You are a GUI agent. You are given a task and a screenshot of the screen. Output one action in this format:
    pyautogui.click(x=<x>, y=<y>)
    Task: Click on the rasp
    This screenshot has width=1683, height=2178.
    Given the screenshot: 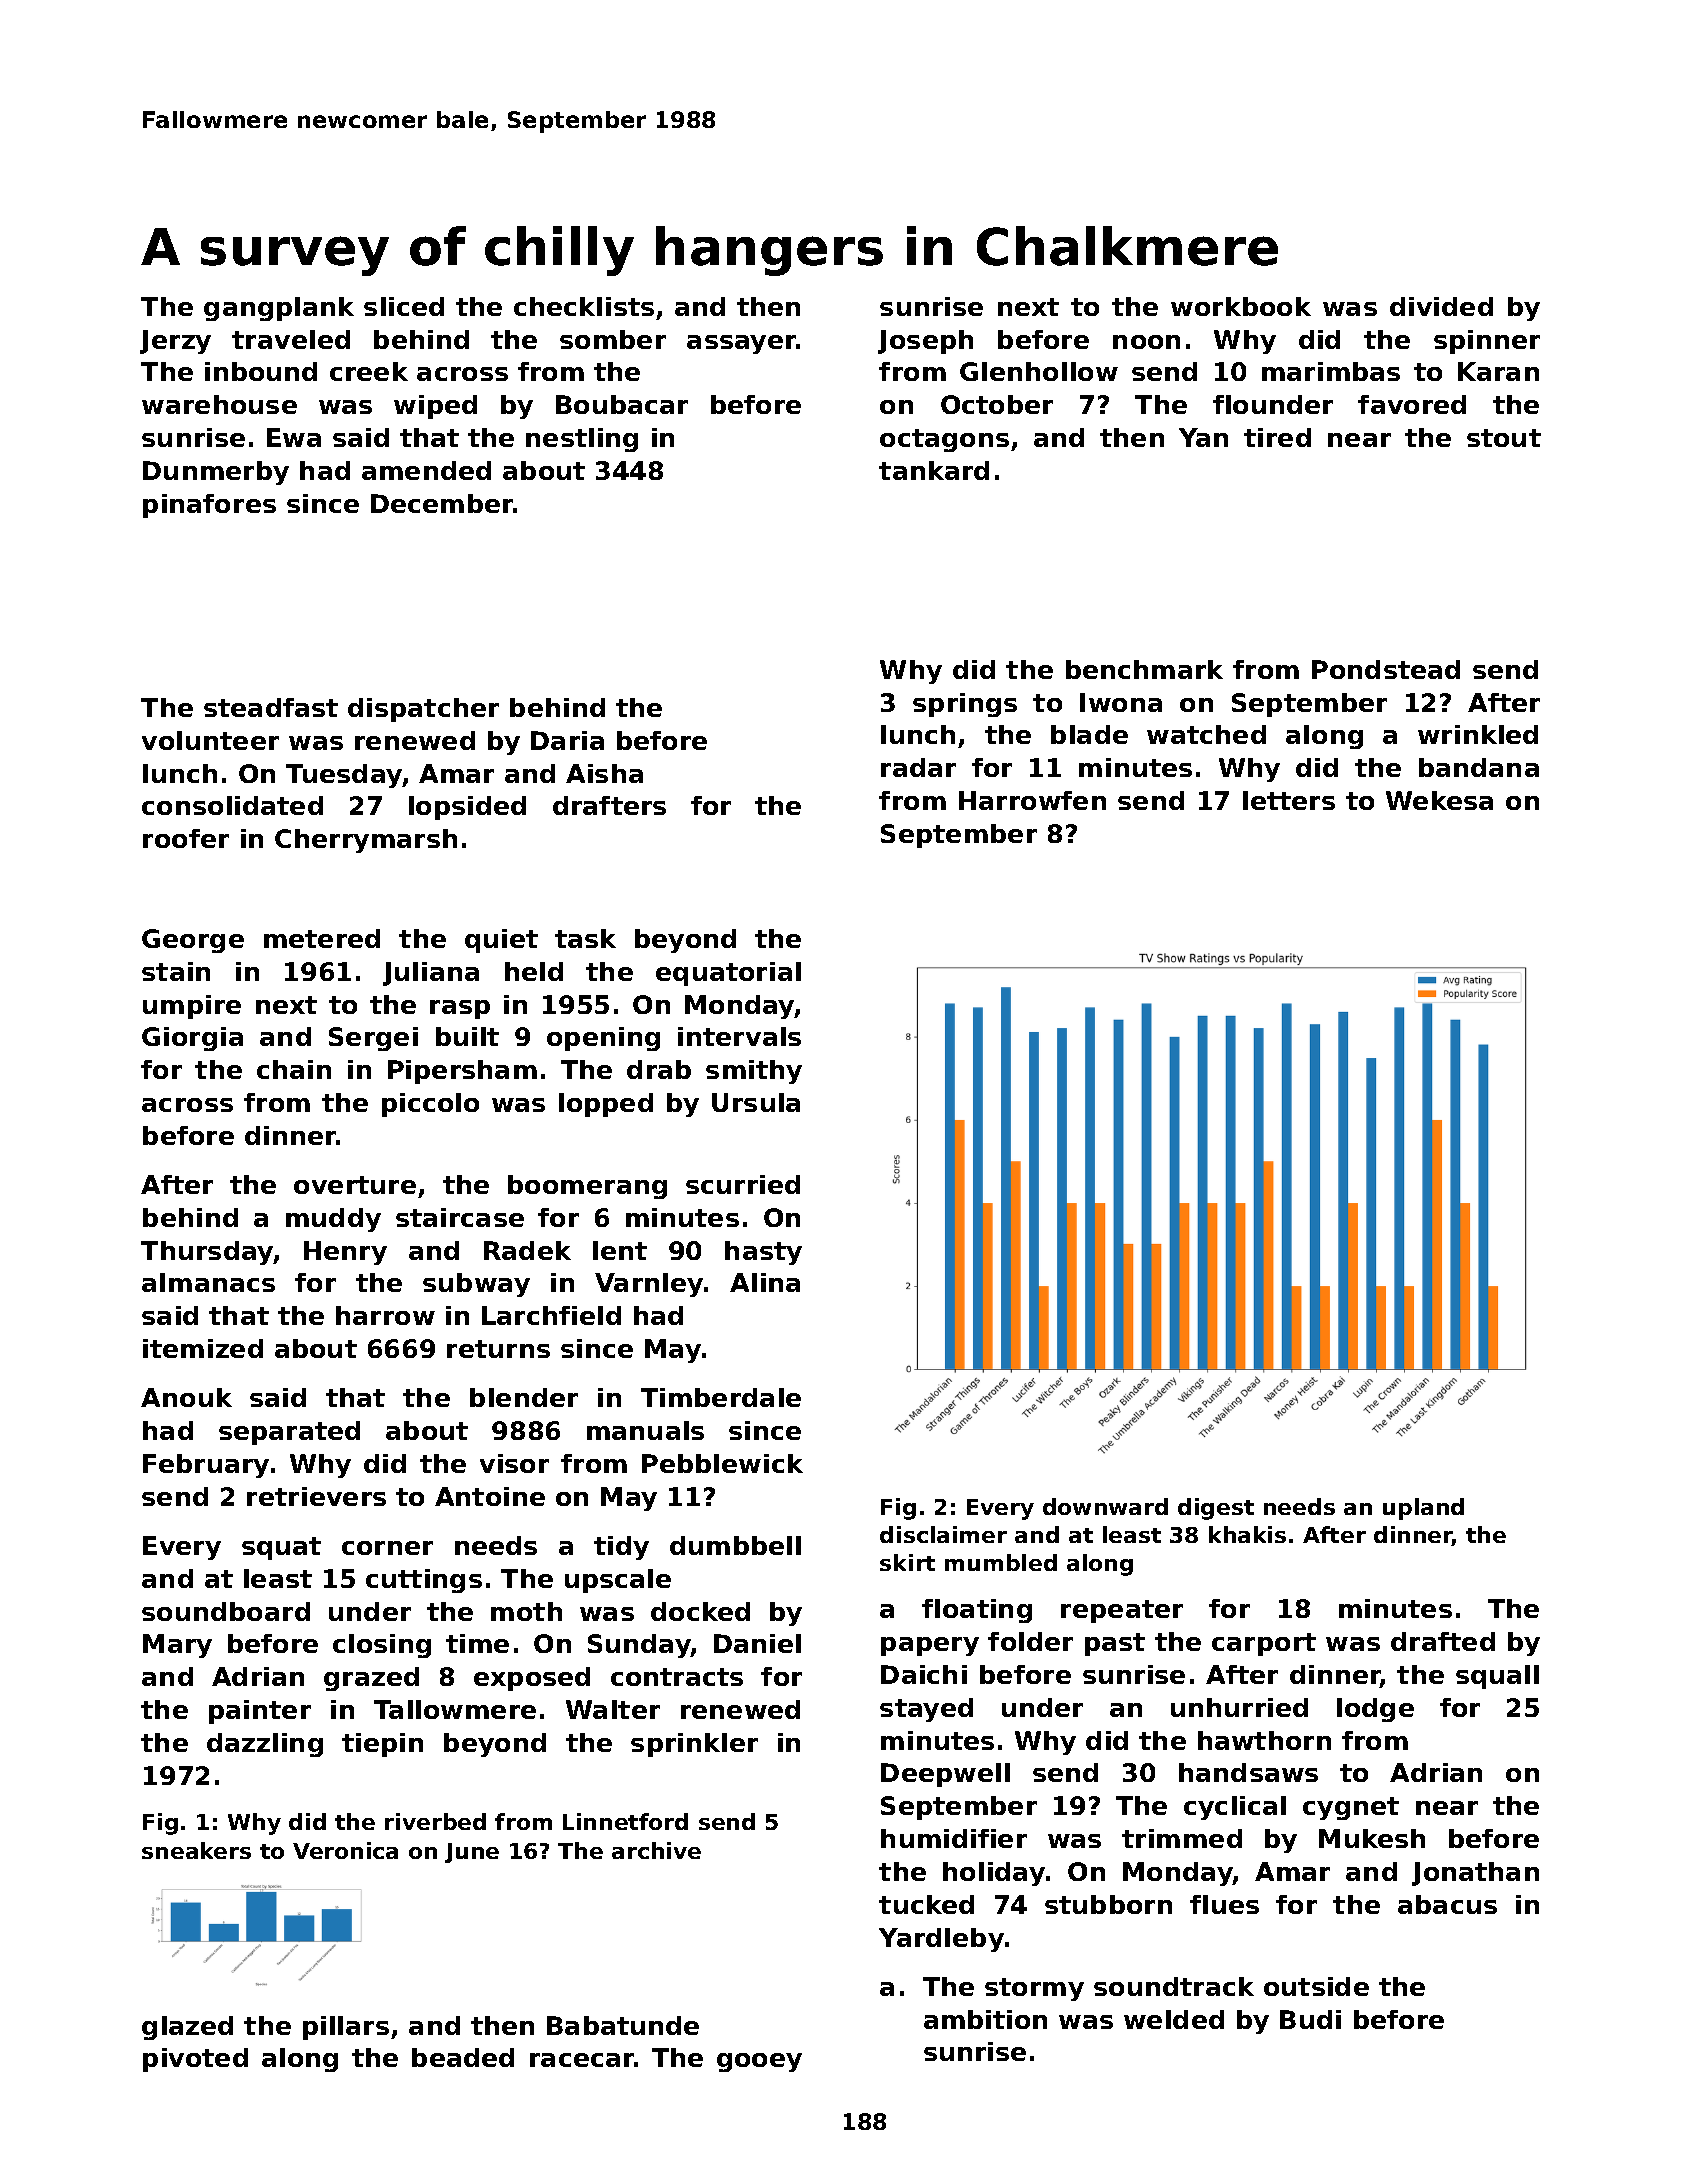 What is the action you would take?
    pyautogui.click(x=460, y=1009)
